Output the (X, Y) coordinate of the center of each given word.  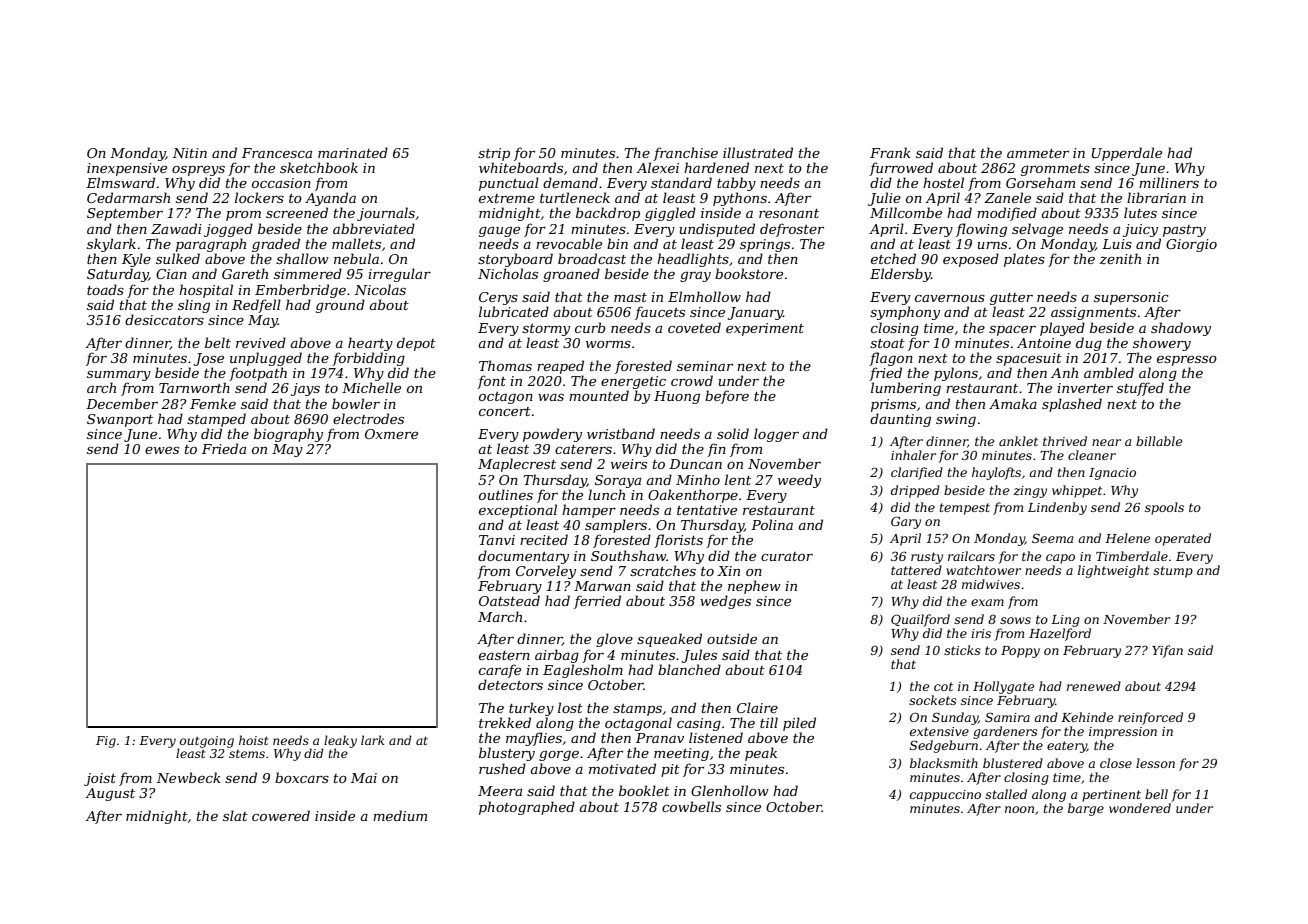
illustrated (758, 152)
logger (776, 435)
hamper (589, 511)
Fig (106, 742)
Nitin (190, 153)
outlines (506, 494)
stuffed (1140, 389)
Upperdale (1127, 154)
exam (987, 602)
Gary (906, 522)
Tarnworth (194, 387)
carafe (500, 671)
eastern (504, 655)
